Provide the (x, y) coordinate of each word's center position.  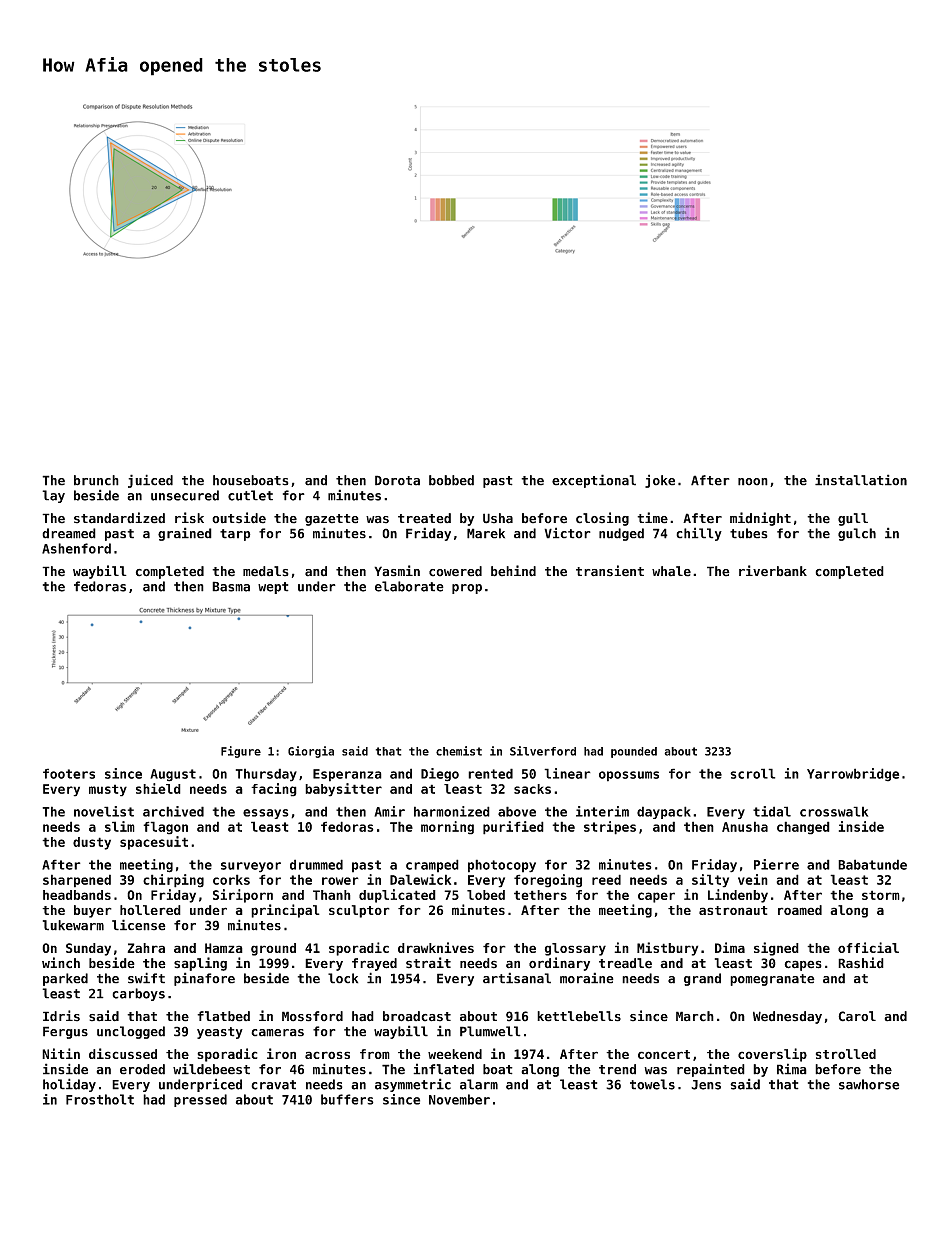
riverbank (773, 571)
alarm (479, 1084)
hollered (150, 910)
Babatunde (872, 864)
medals (266, 571)
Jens (706, 1085)
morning (447, 828)
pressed (200, 1100)
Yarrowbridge (853, 775)
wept (273, 588)
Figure (241, 752)
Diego (440, 775)
